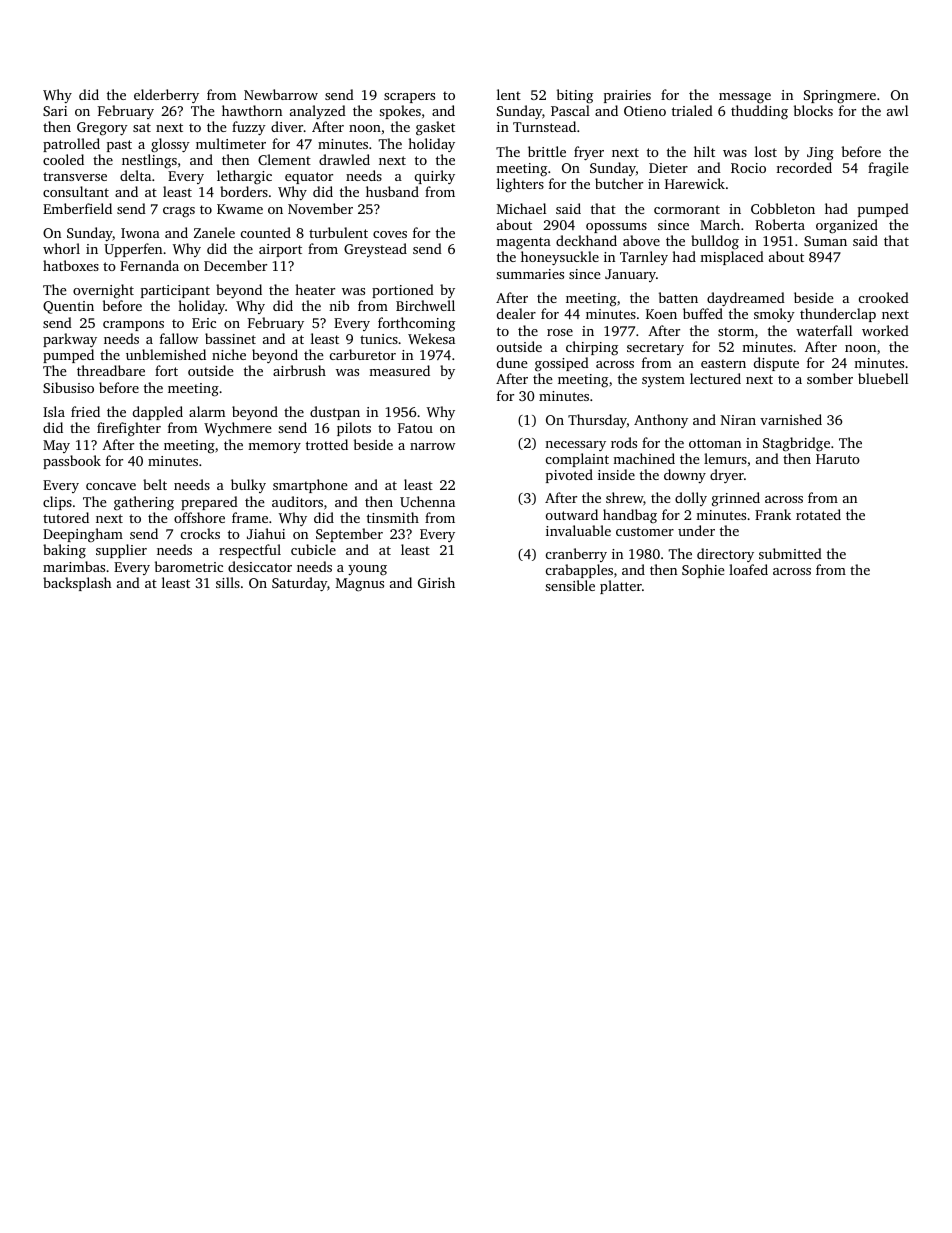  I want to click on Greystead, so click(375, 250).
